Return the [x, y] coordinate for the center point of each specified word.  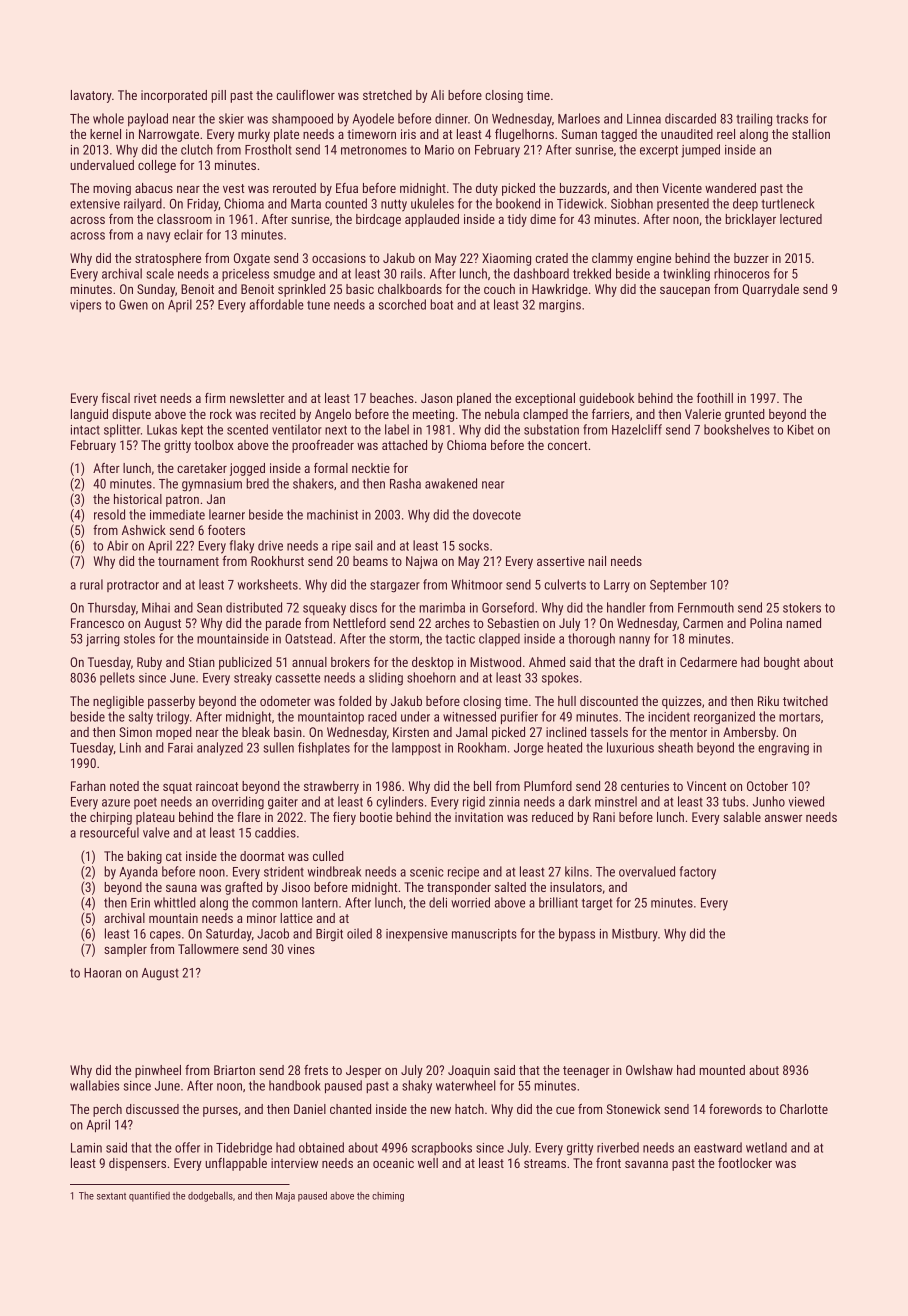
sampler [125, 950]
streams [545, 1163]
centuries [645, 786]
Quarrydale [771, 290]
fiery [344, 818]
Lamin [86, 1148]
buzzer [751, 258]
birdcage [378, 220]
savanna [646, 1164]
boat [441, 304]
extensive [95, 204]
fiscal [116, 398]
